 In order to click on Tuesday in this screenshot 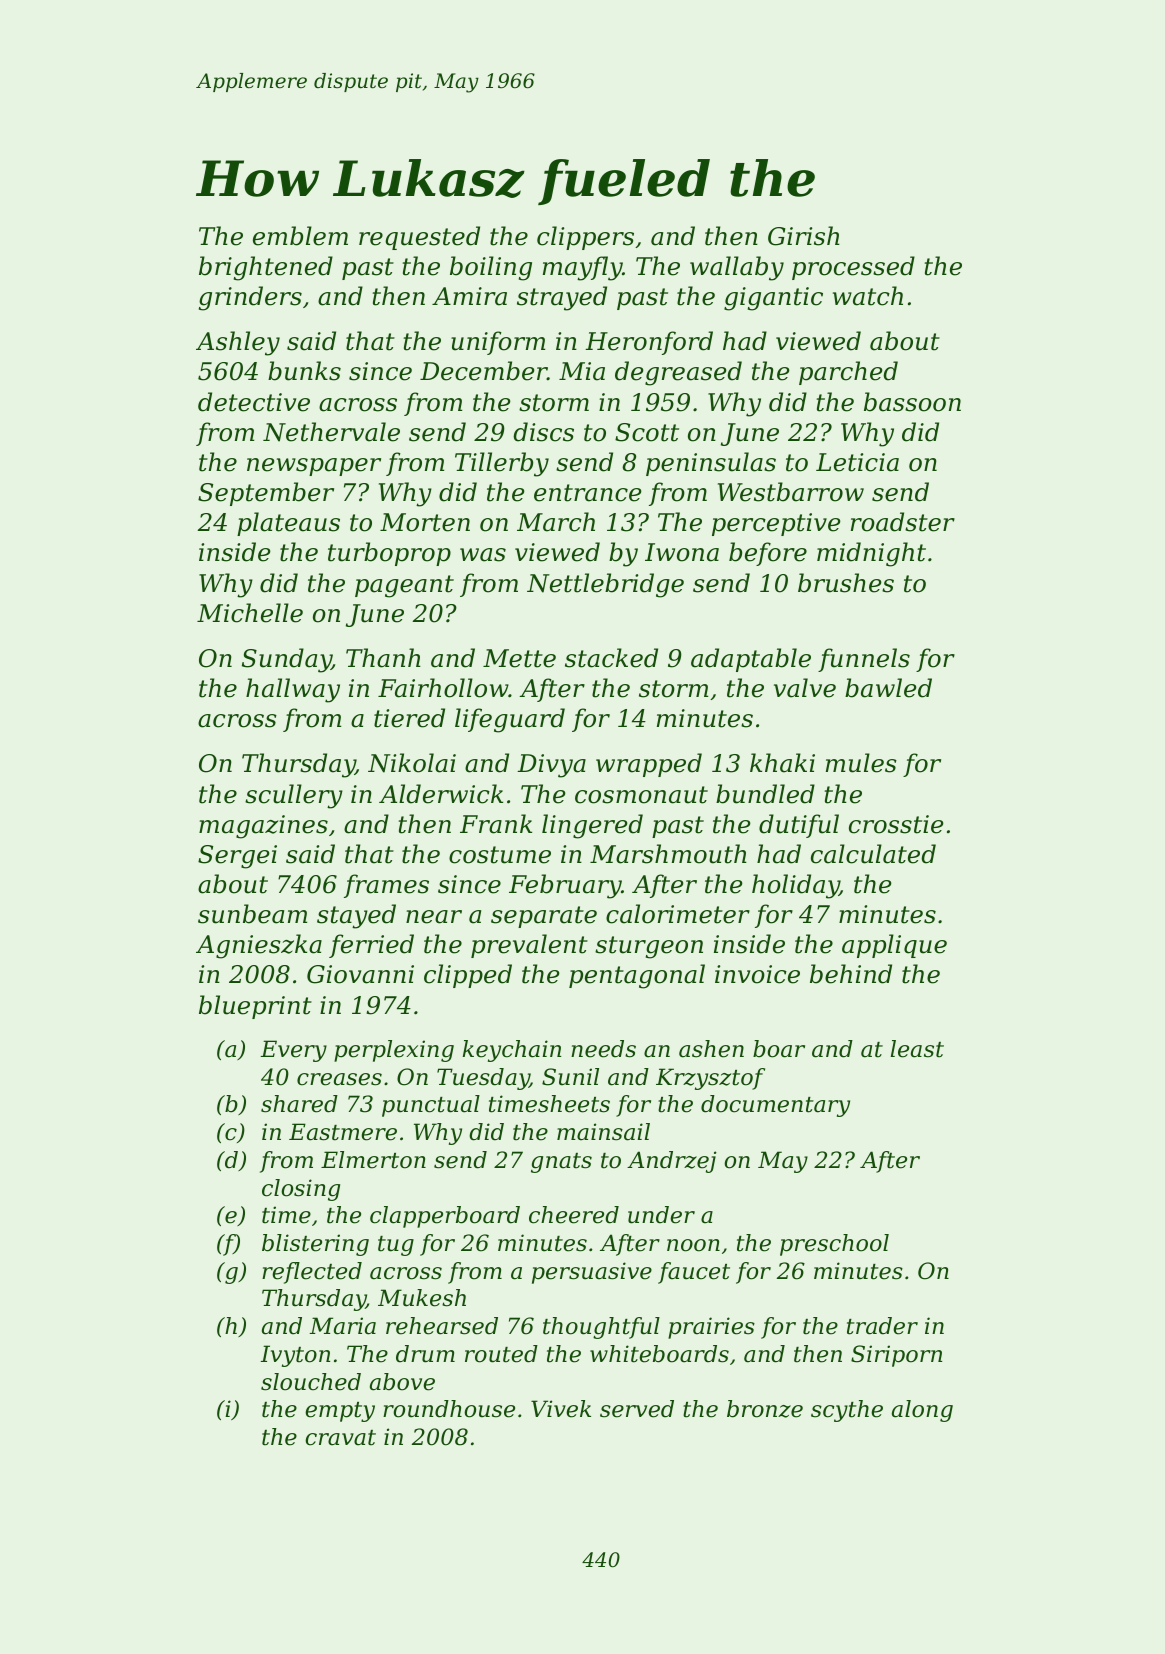, I will do `click(483, 1079)`.
